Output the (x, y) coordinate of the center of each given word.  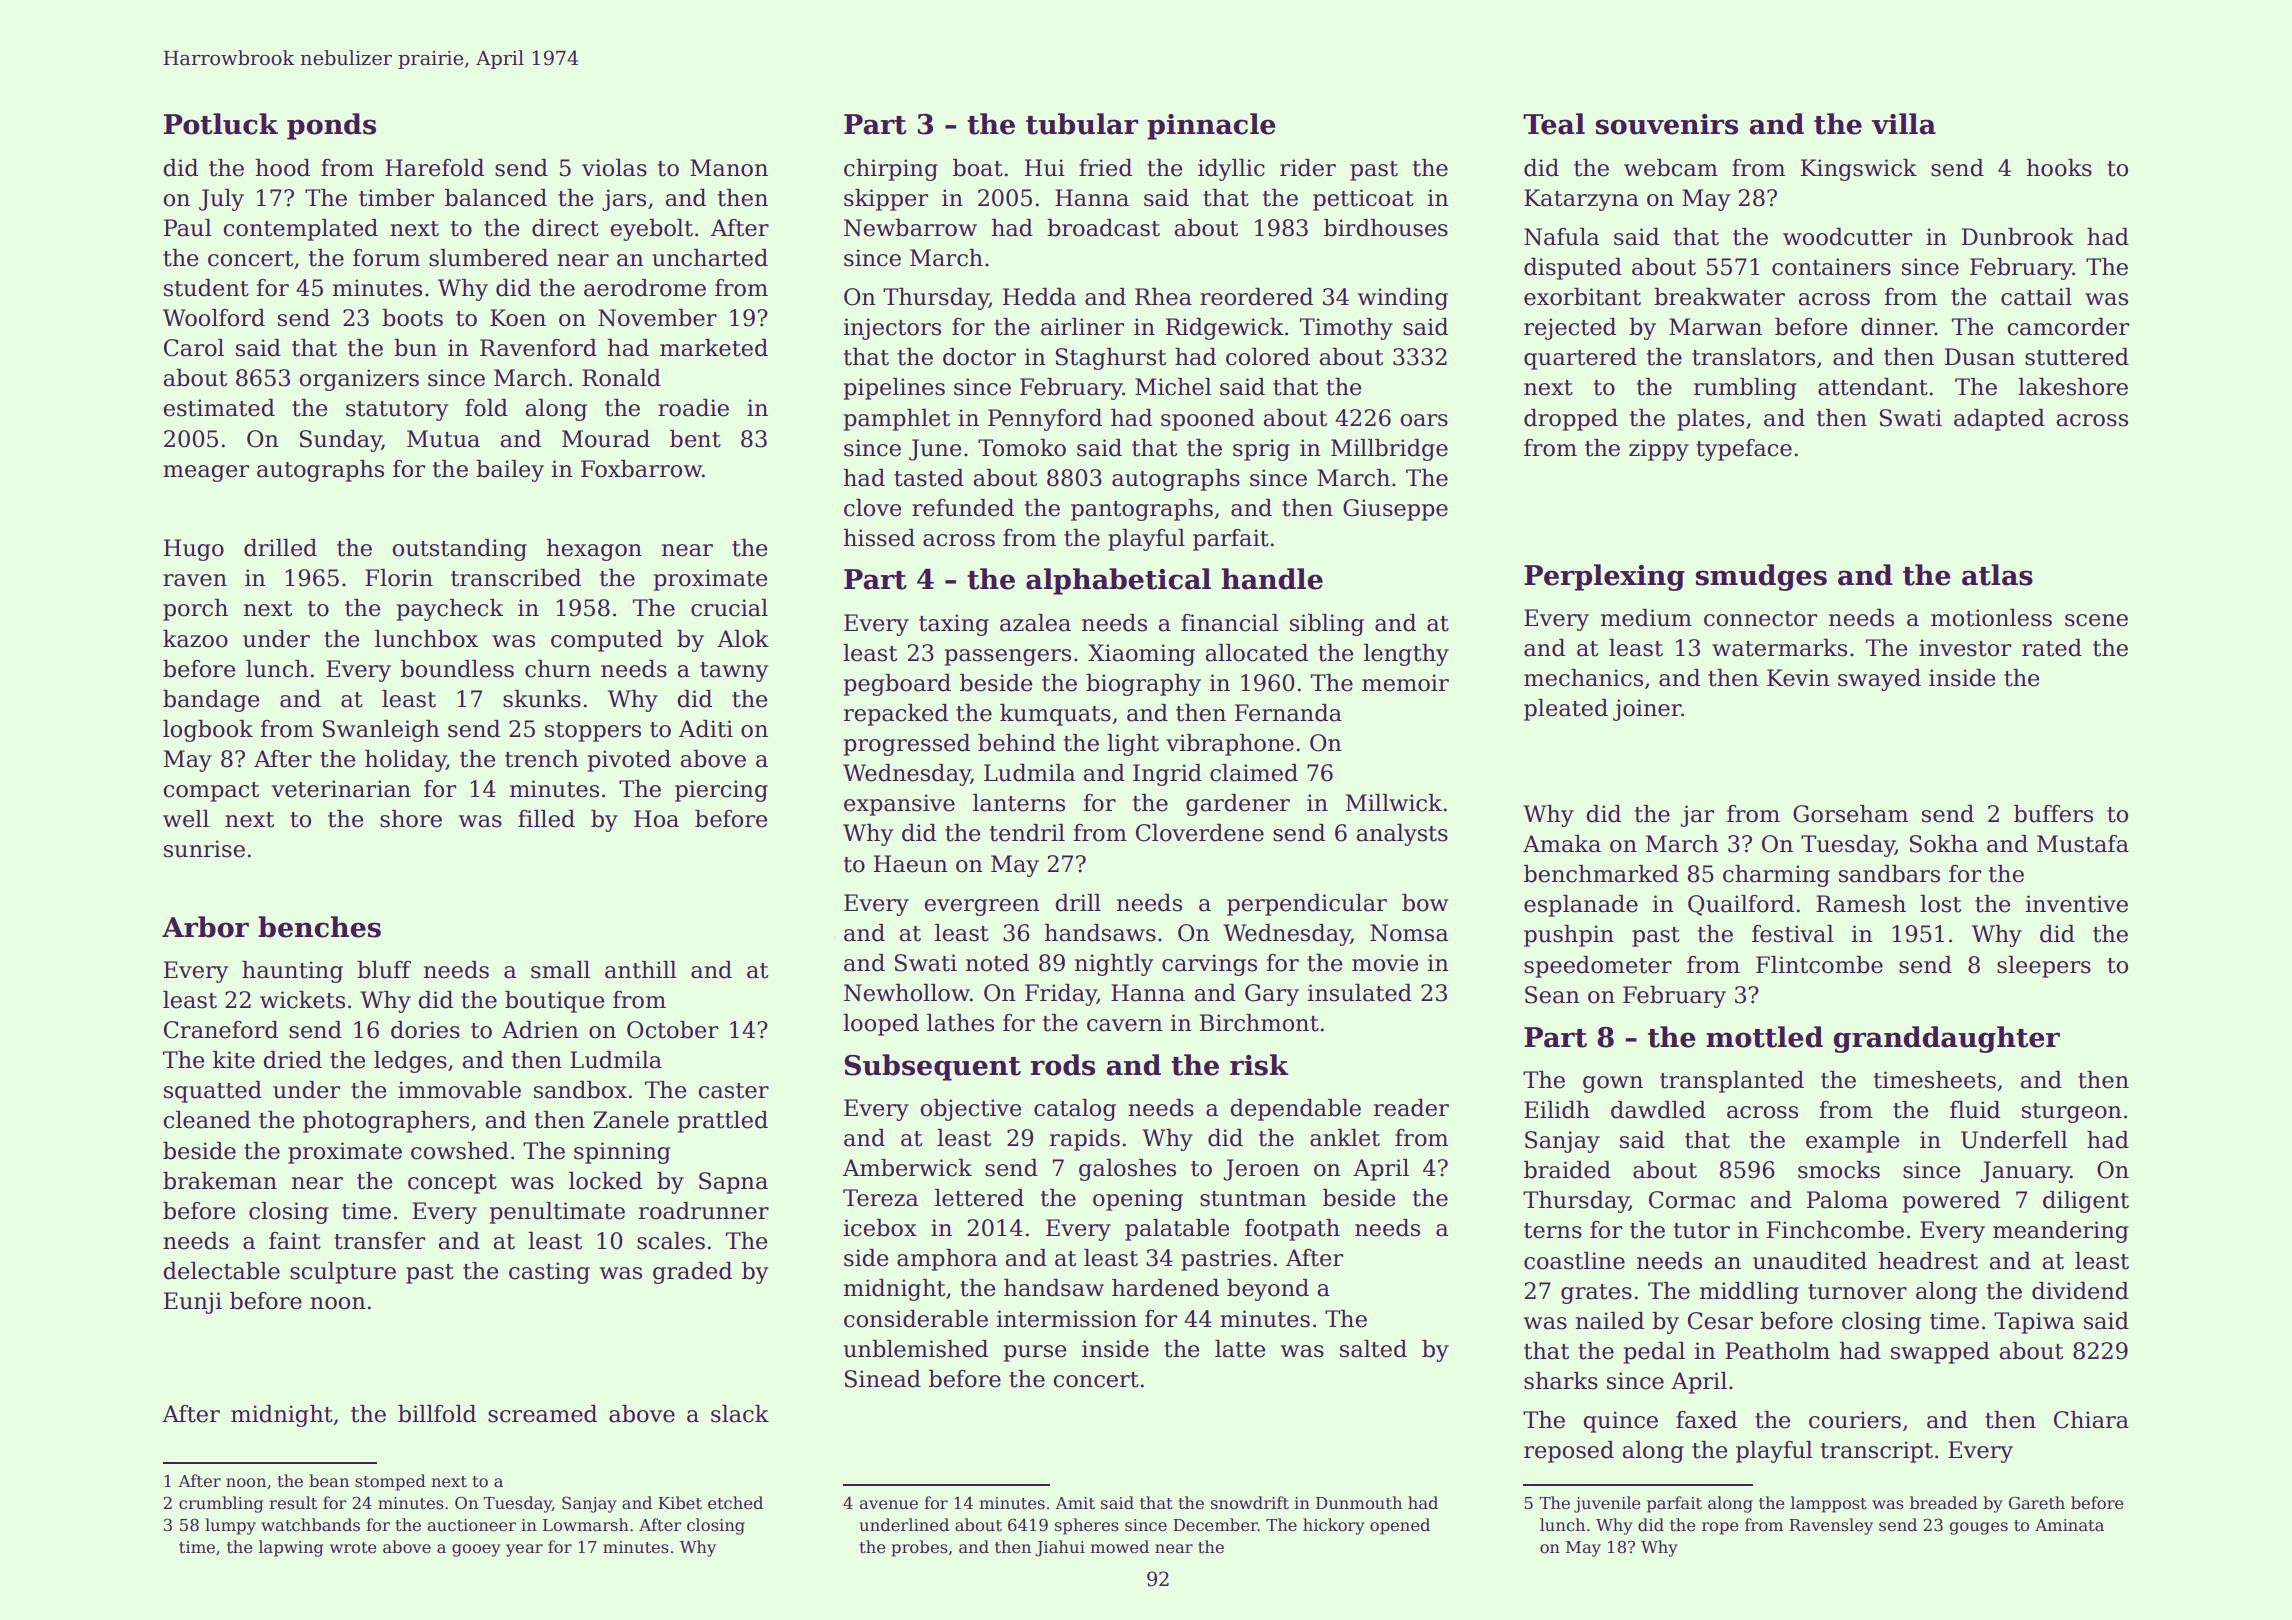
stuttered (2077, 357)
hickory (1334, 1526)
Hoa (656, 819)
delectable (221, 1271)
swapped (1940, 1353)
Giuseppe (1395, 510)
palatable (1177, 1230)
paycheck (450, 610)
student (206, 288)
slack (740, 1414)
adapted (1999, 420)
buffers (2053, 814)
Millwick (1394, 803)
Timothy (1346, 329)
